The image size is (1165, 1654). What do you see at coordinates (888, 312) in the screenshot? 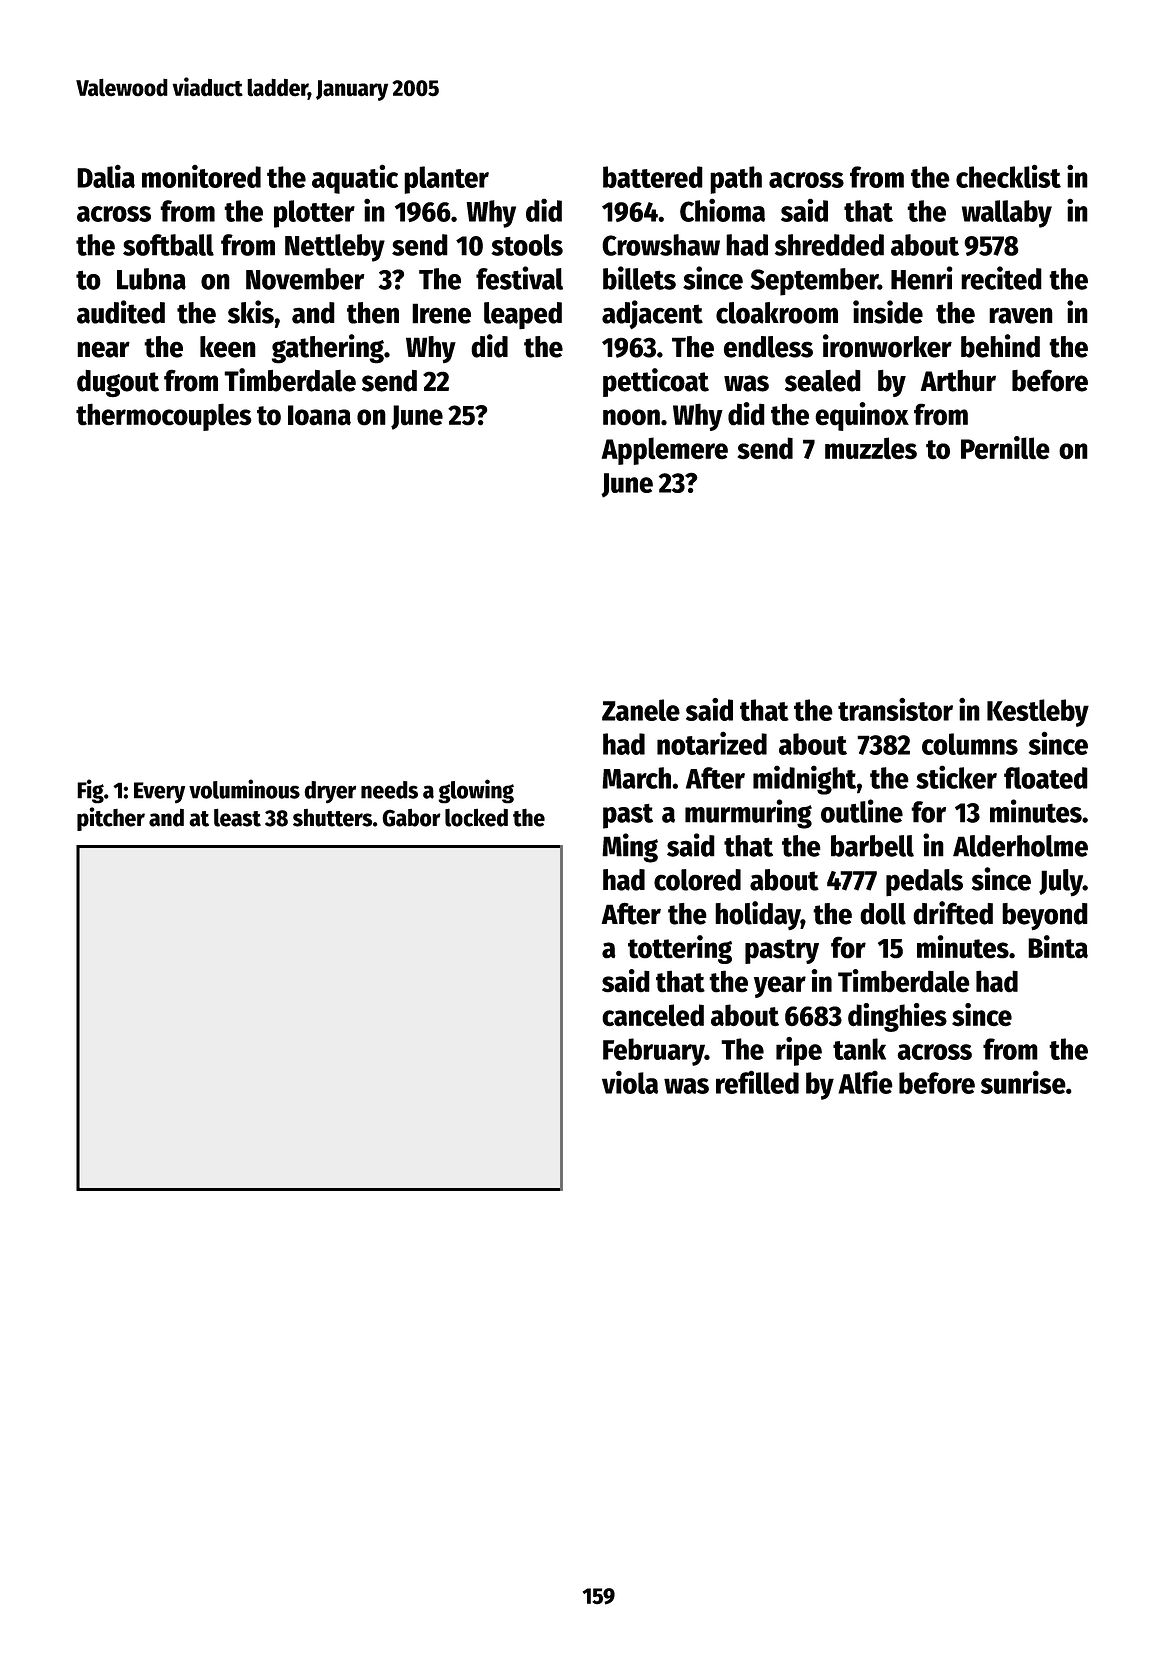
I see `inside` at bounding box center [888, 312].
